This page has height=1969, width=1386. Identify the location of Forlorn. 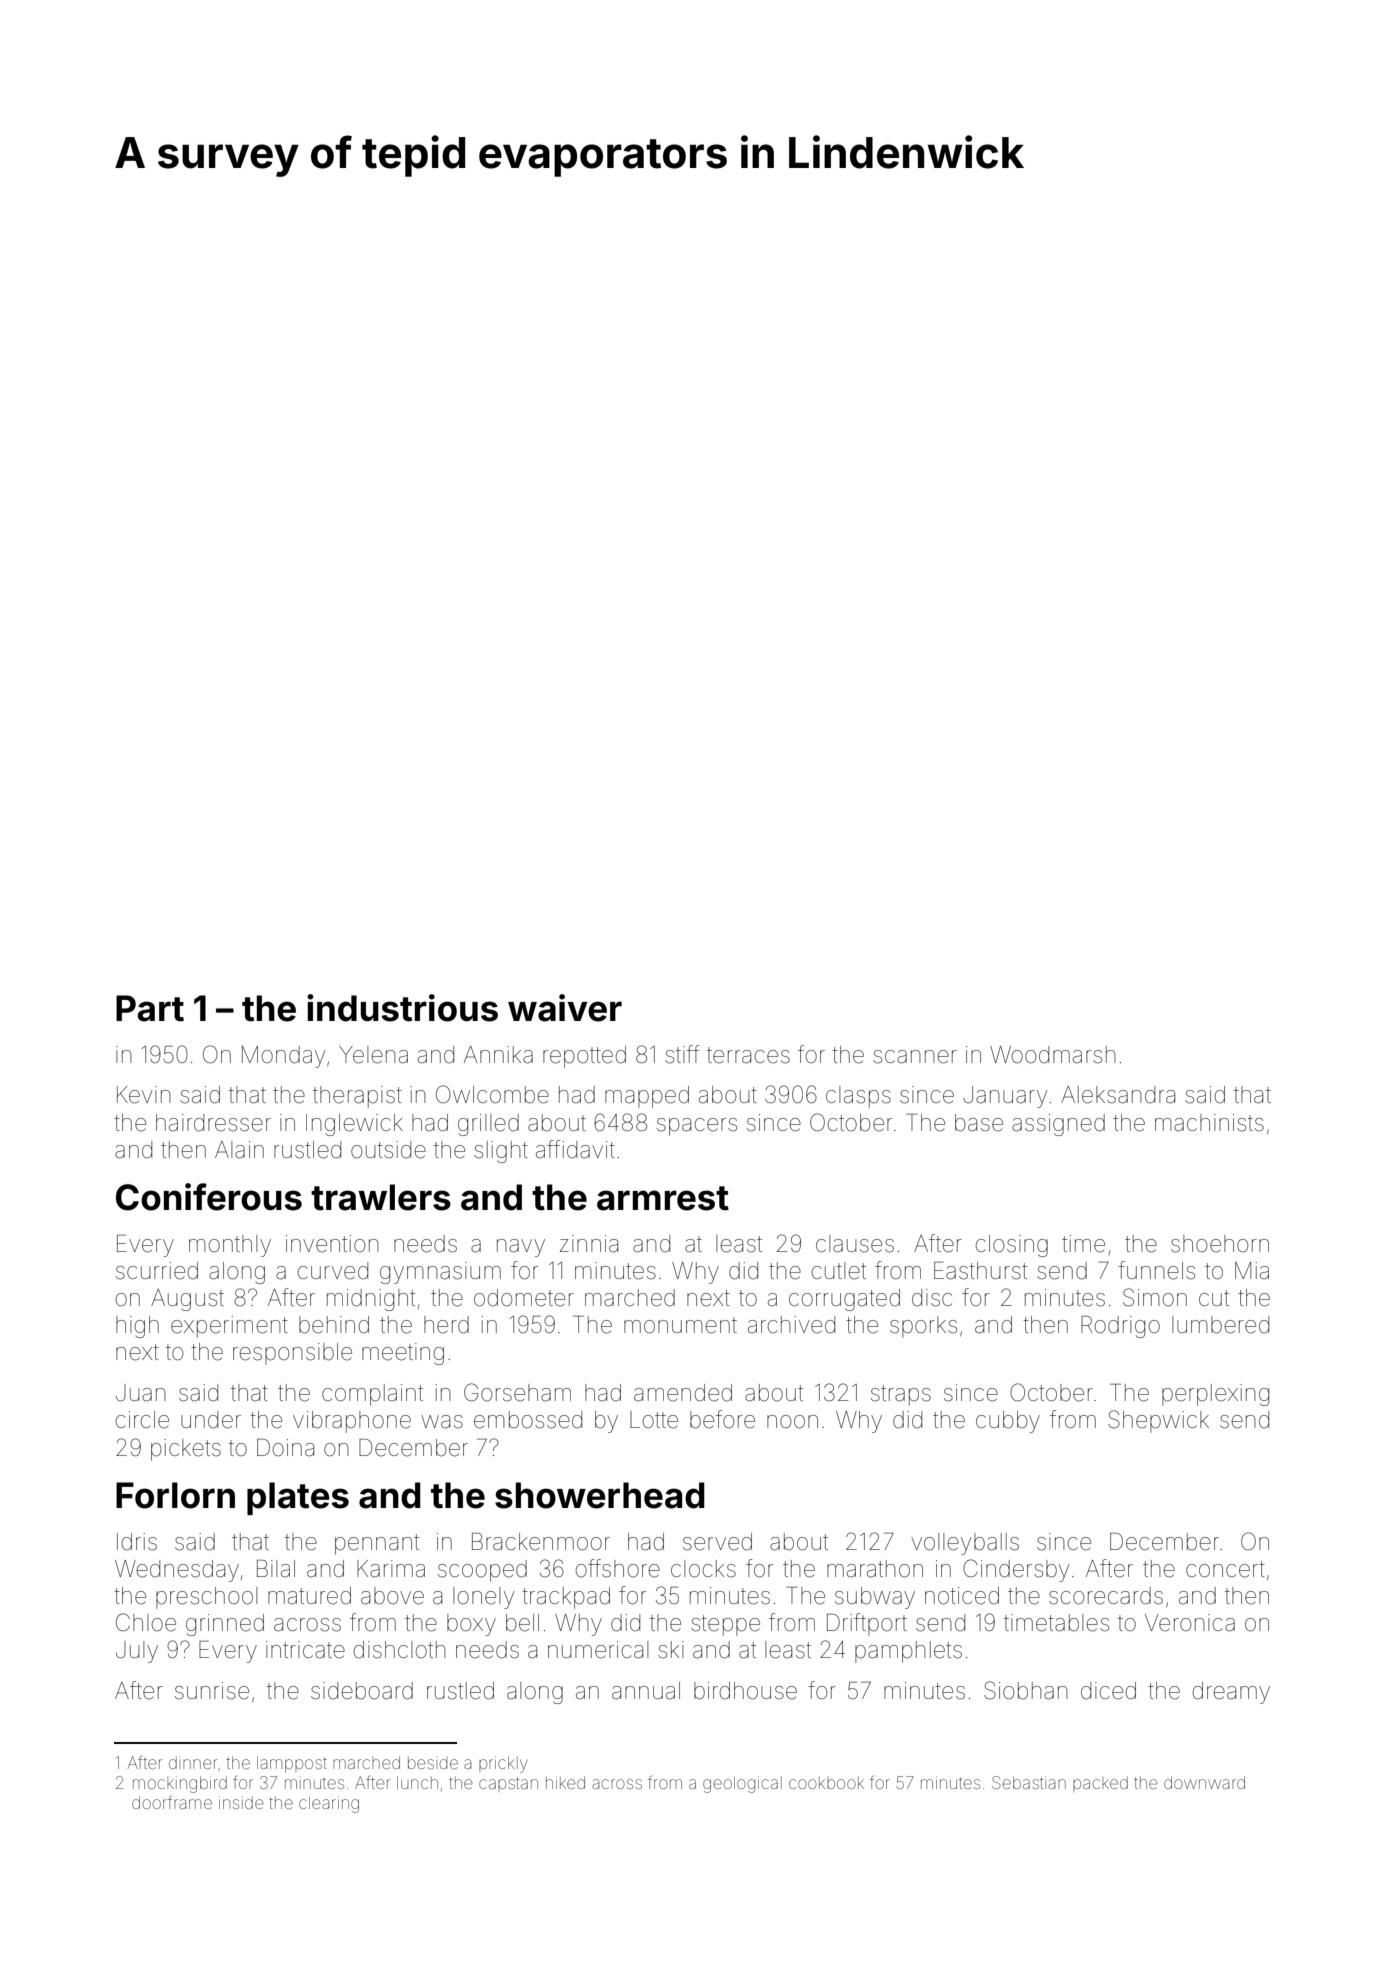
(175, 1495).
